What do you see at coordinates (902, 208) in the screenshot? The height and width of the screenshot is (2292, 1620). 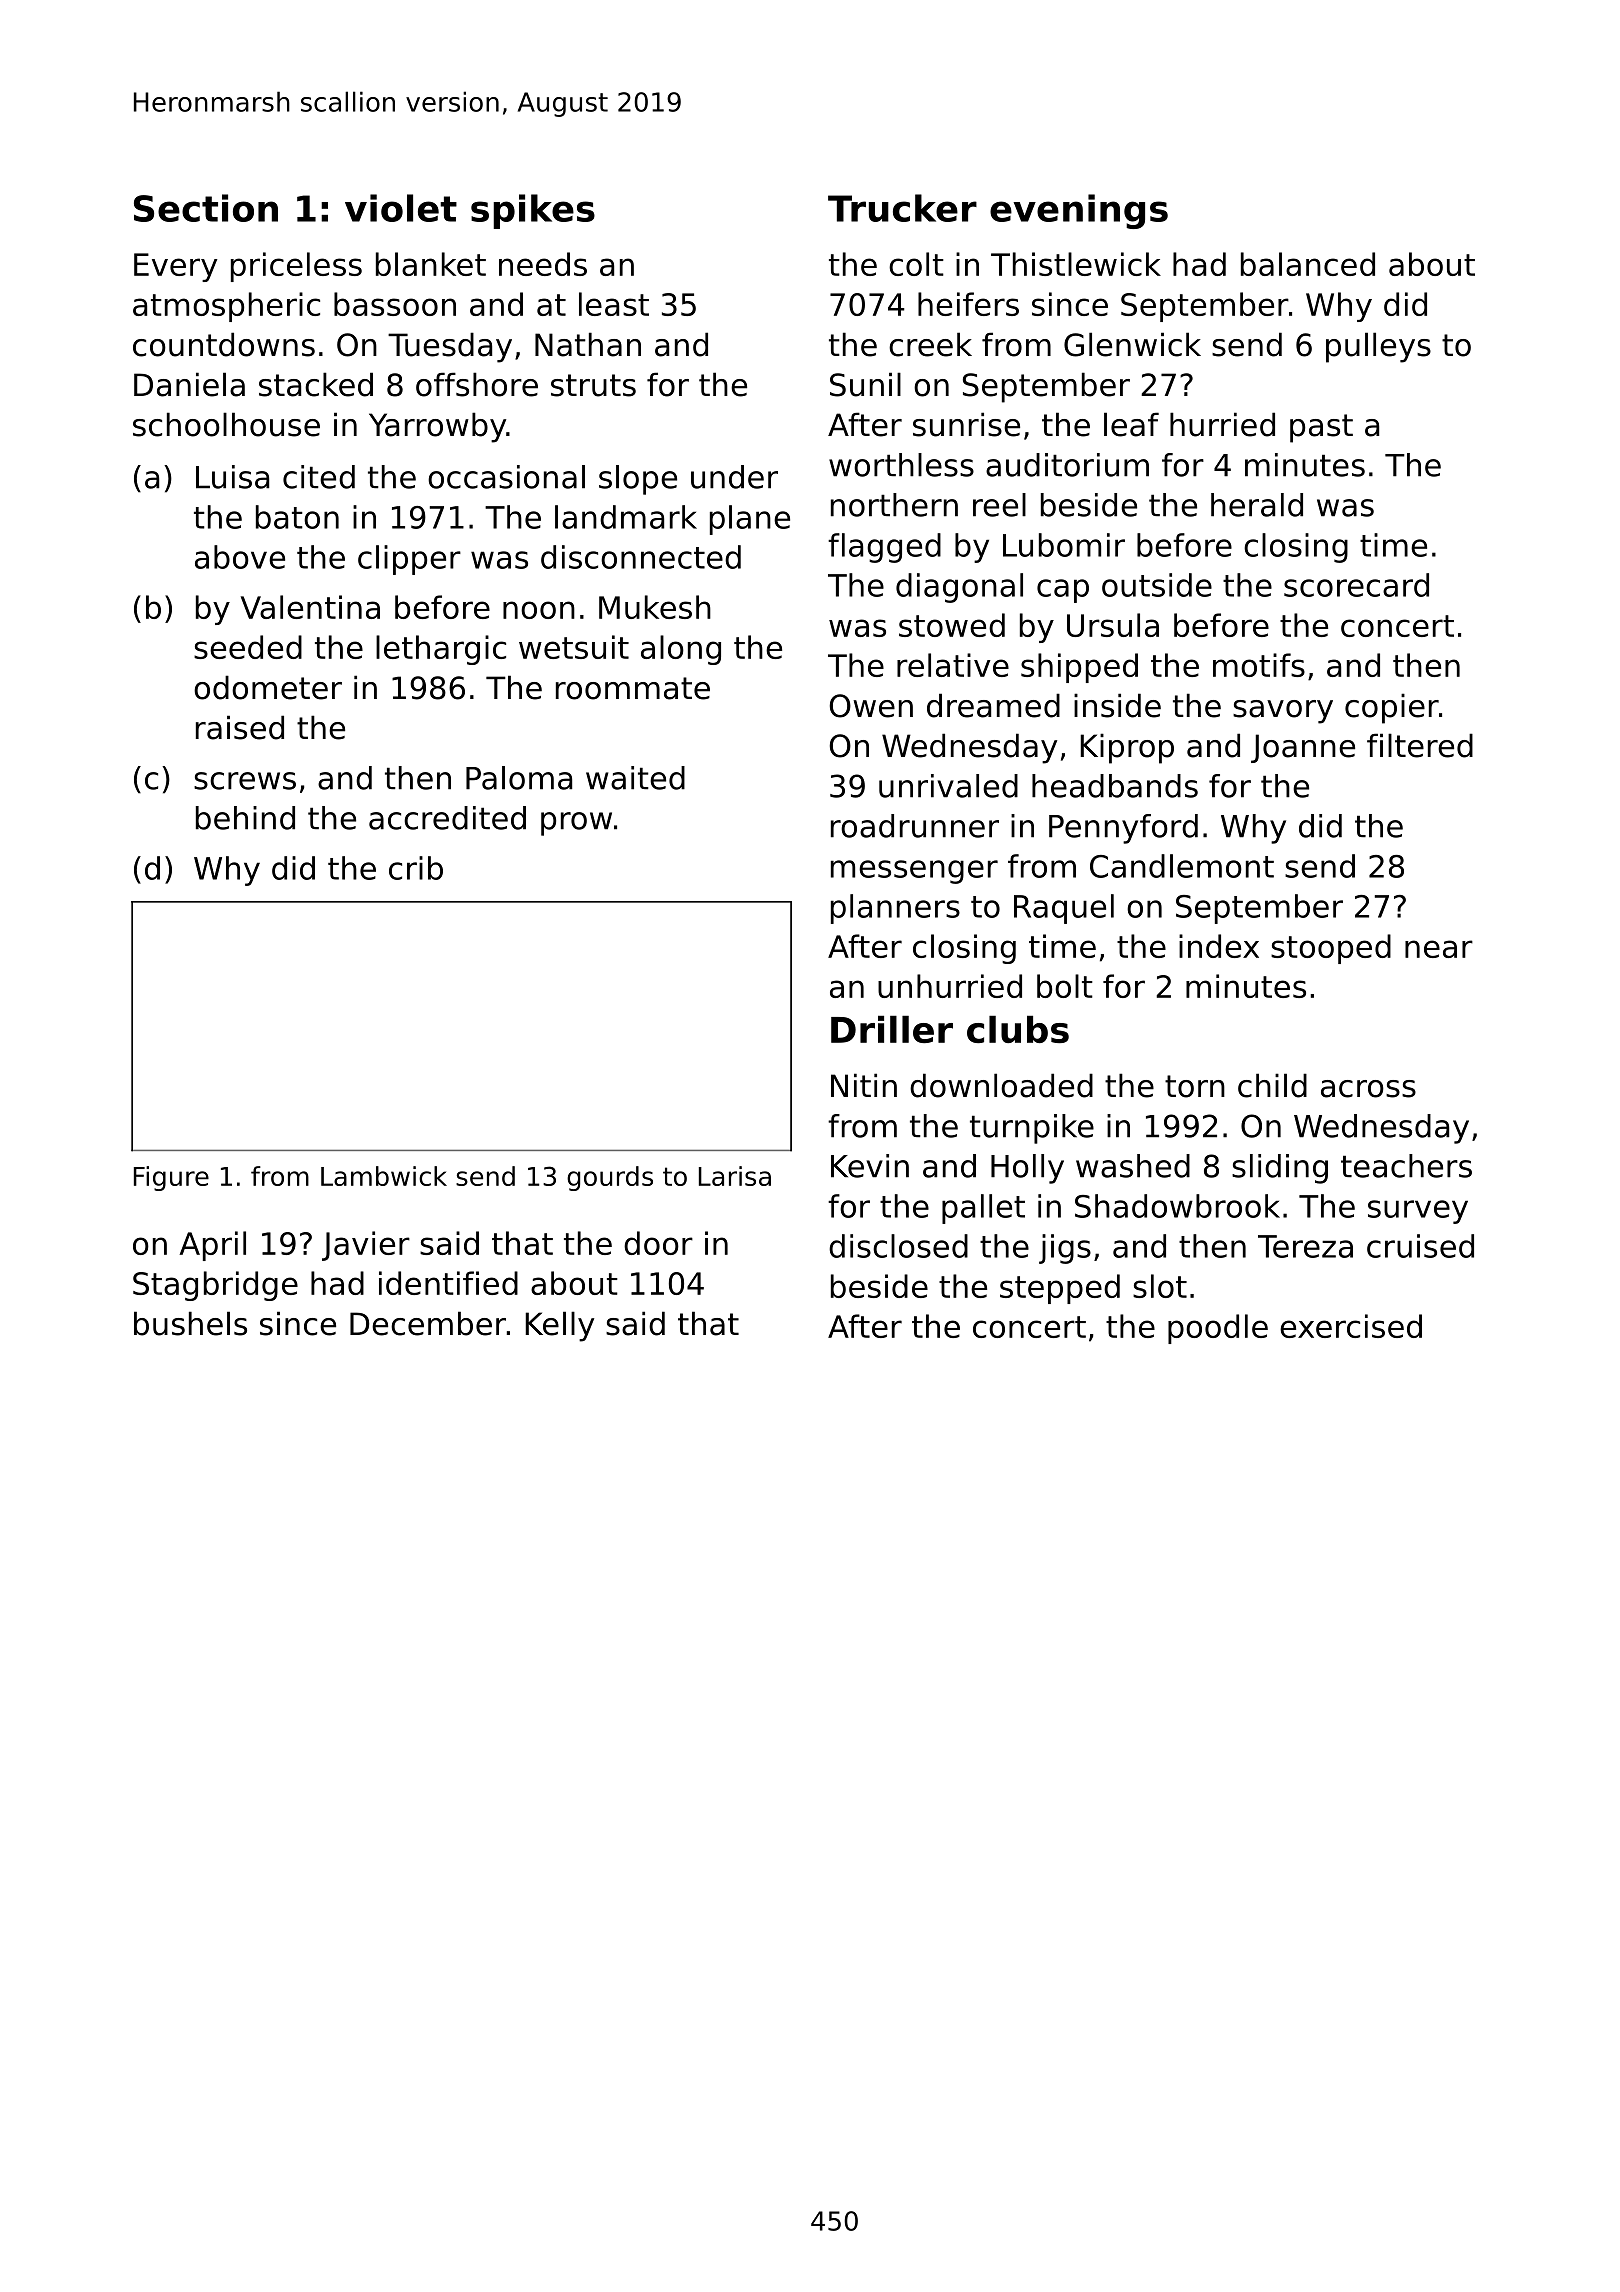 I see `Trucker` at bounding box center [902, 208].
